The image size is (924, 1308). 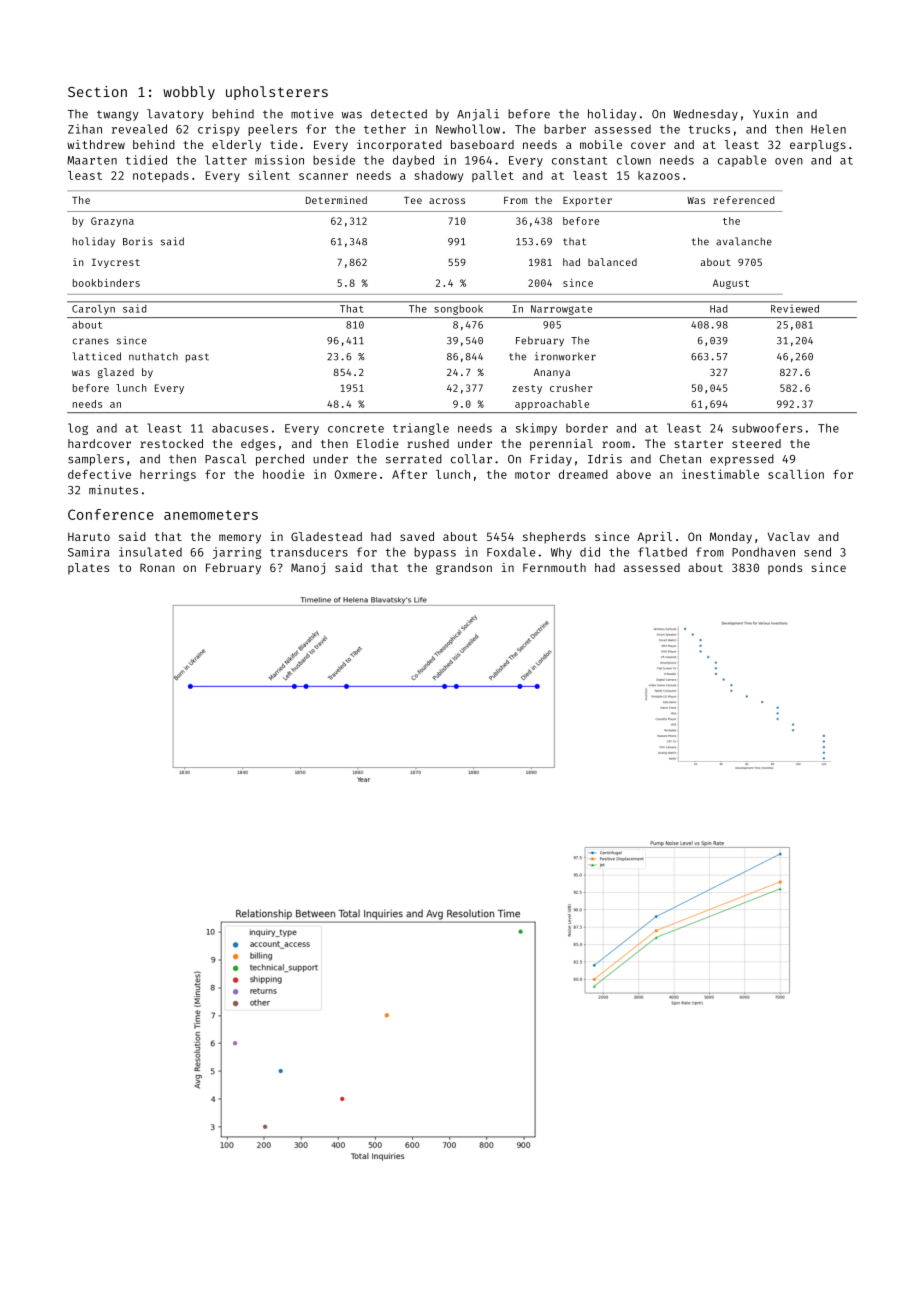 I want to click on barber, so click(x=565, y=129).
